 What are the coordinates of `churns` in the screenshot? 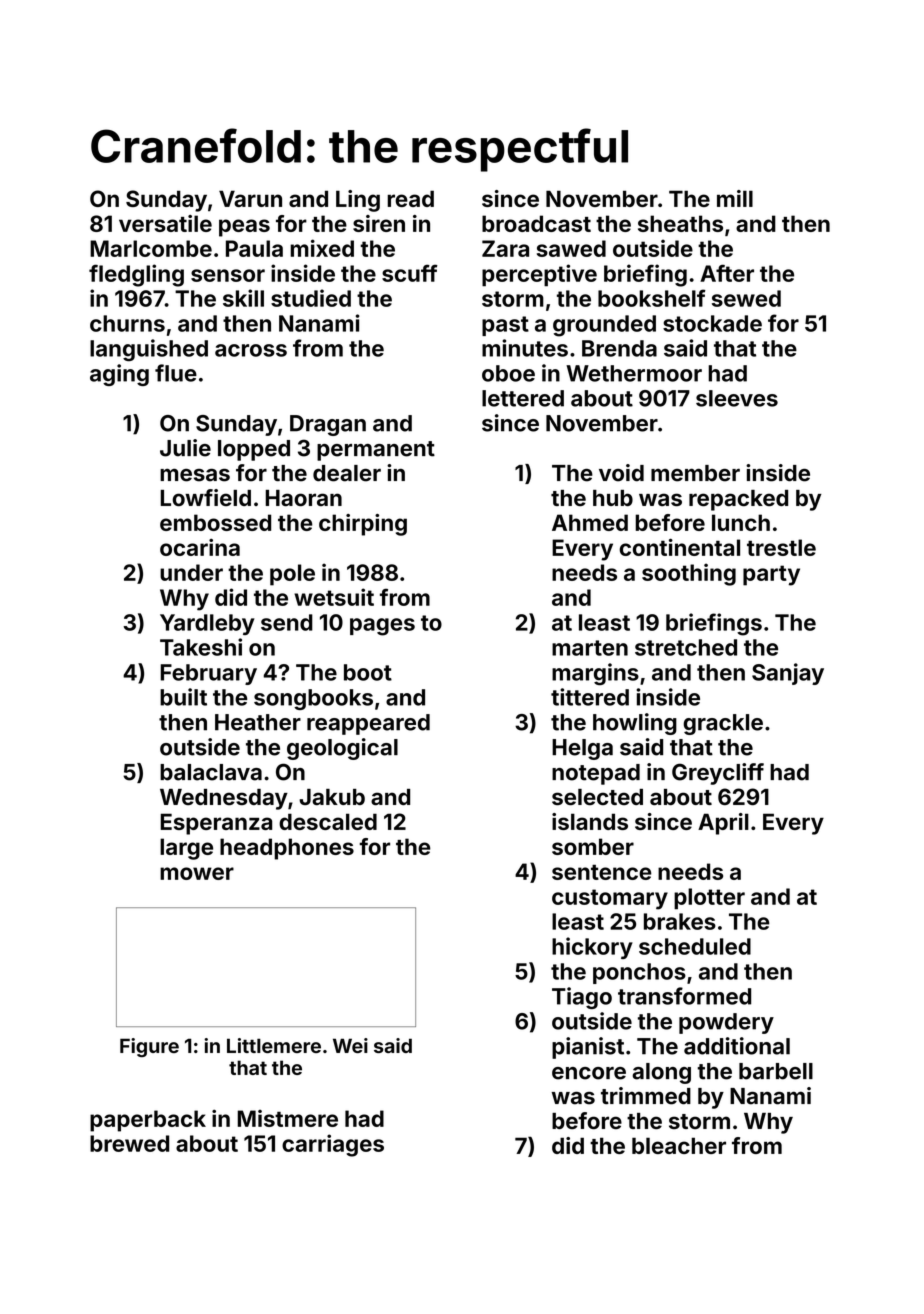 It's located at (127, 323).
